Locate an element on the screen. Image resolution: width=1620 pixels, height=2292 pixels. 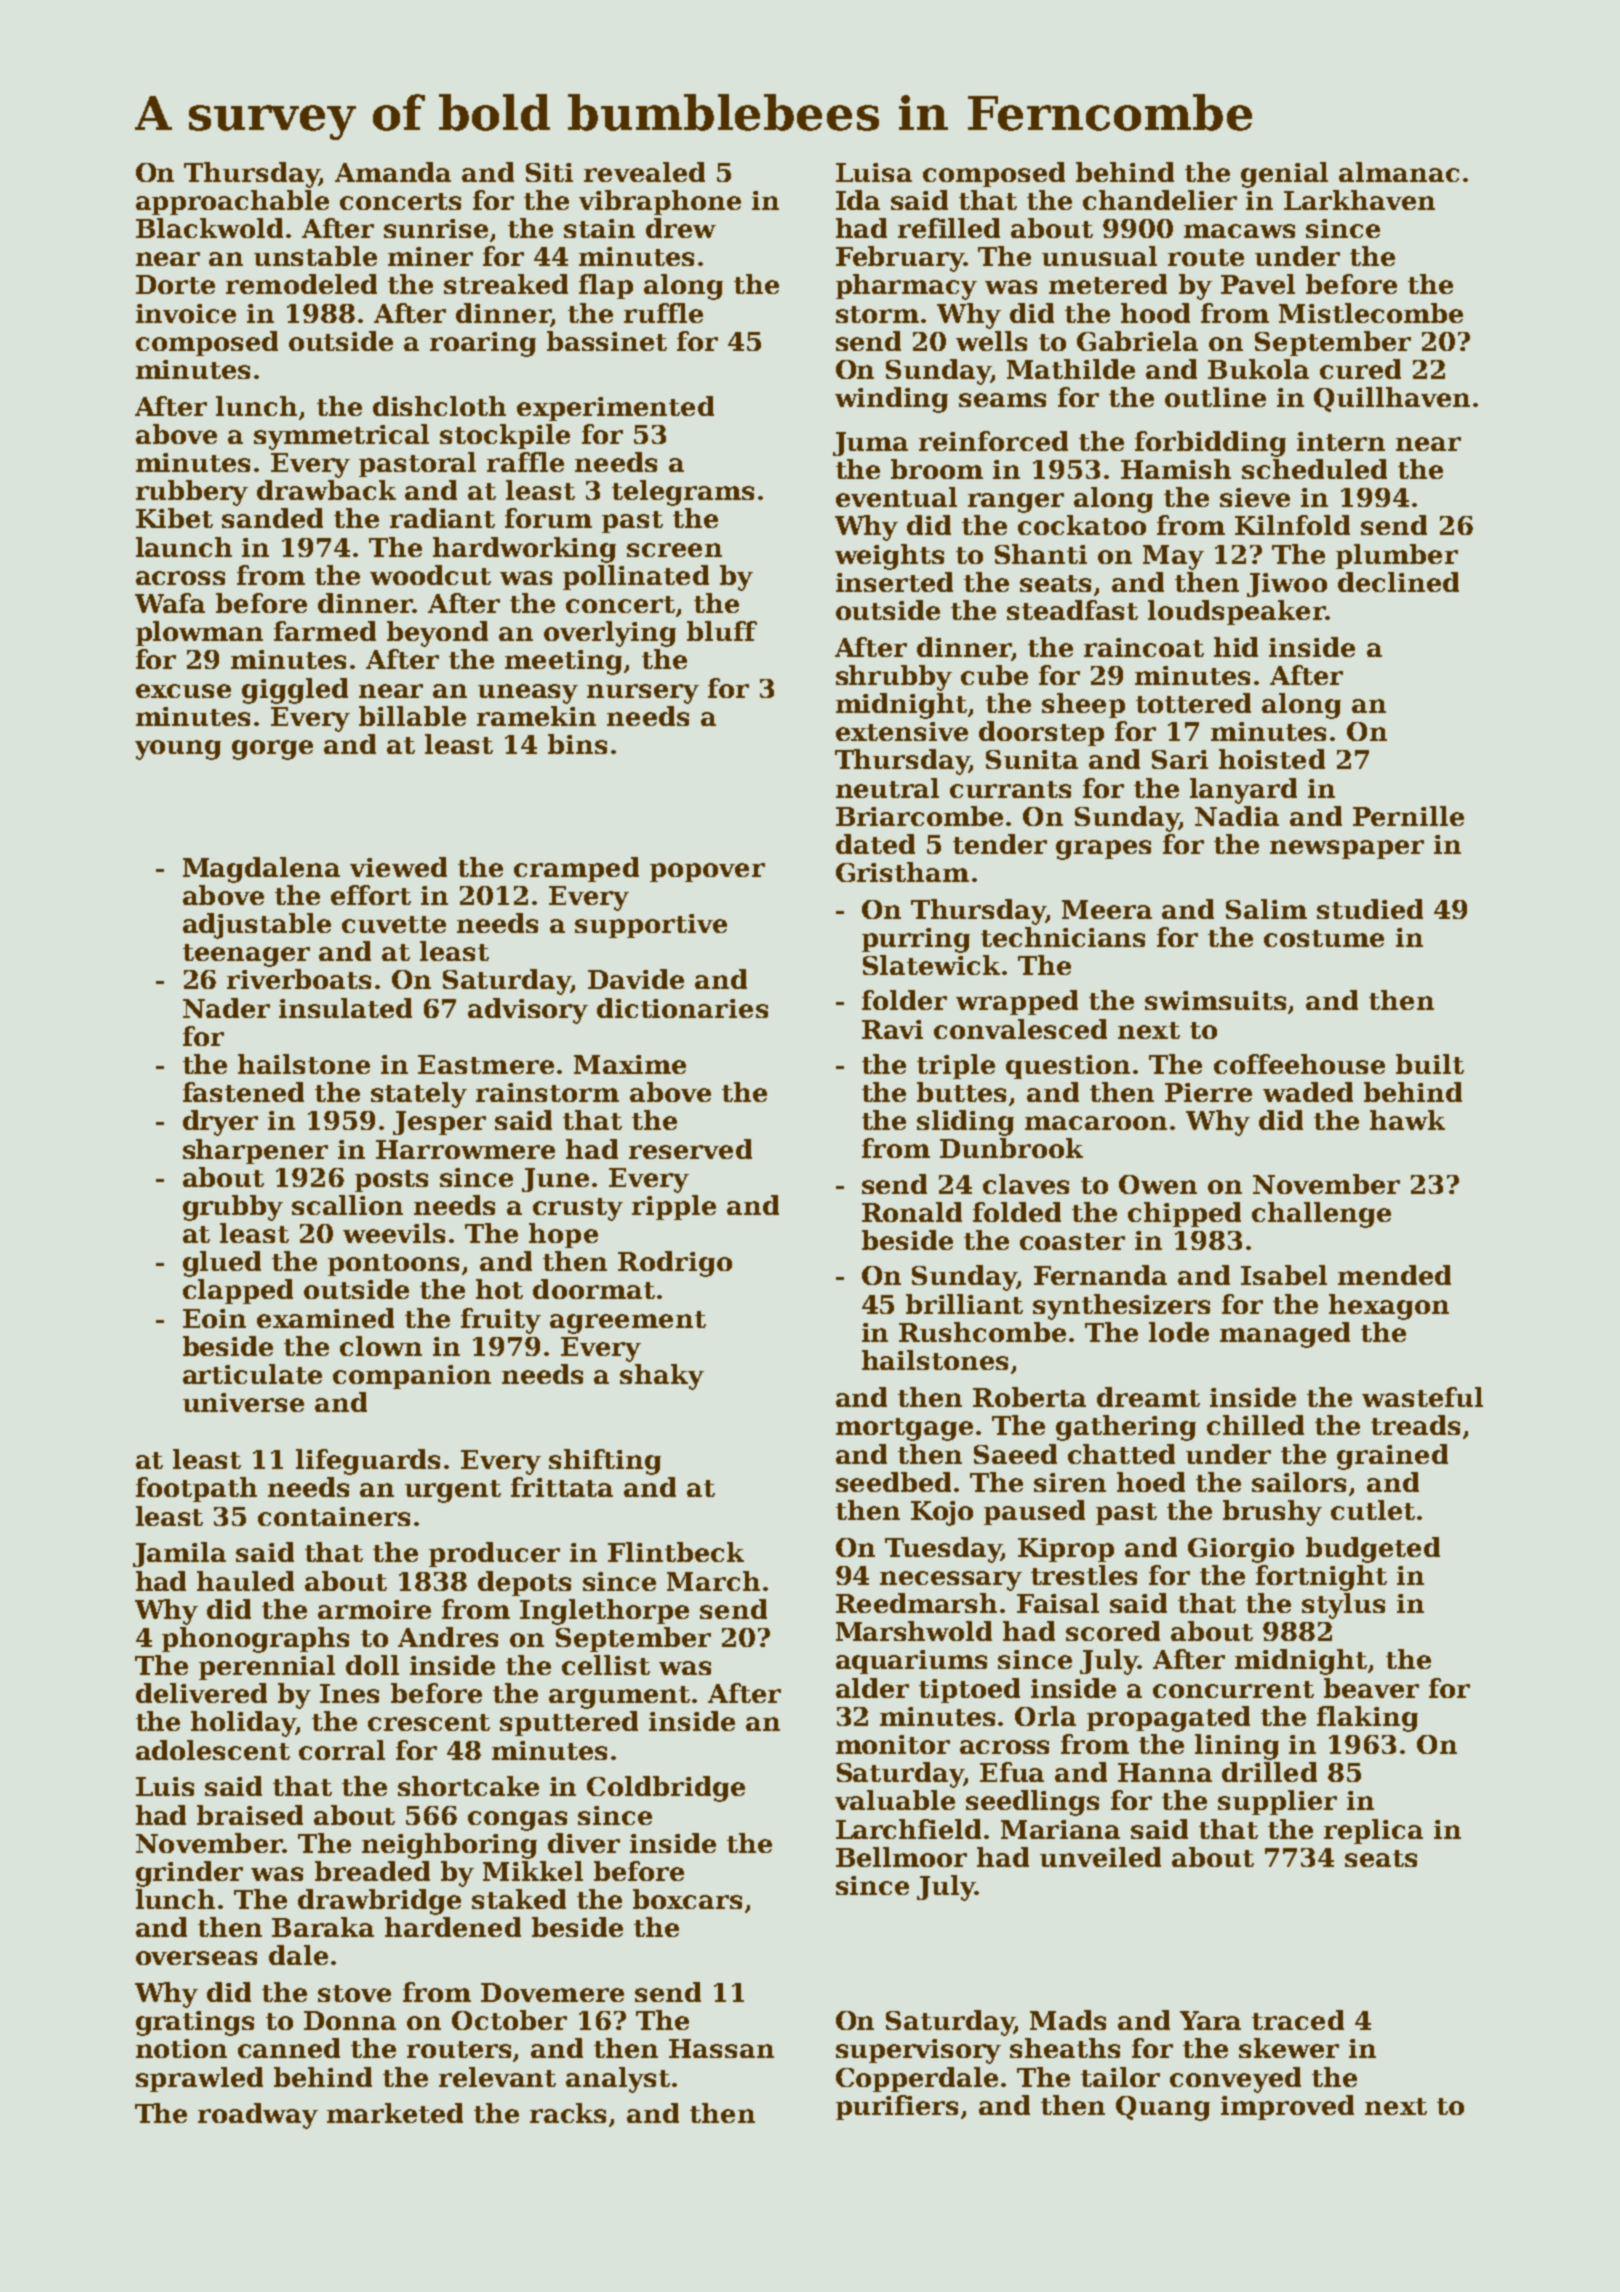
genial is located at coordinates (1284, 175).
